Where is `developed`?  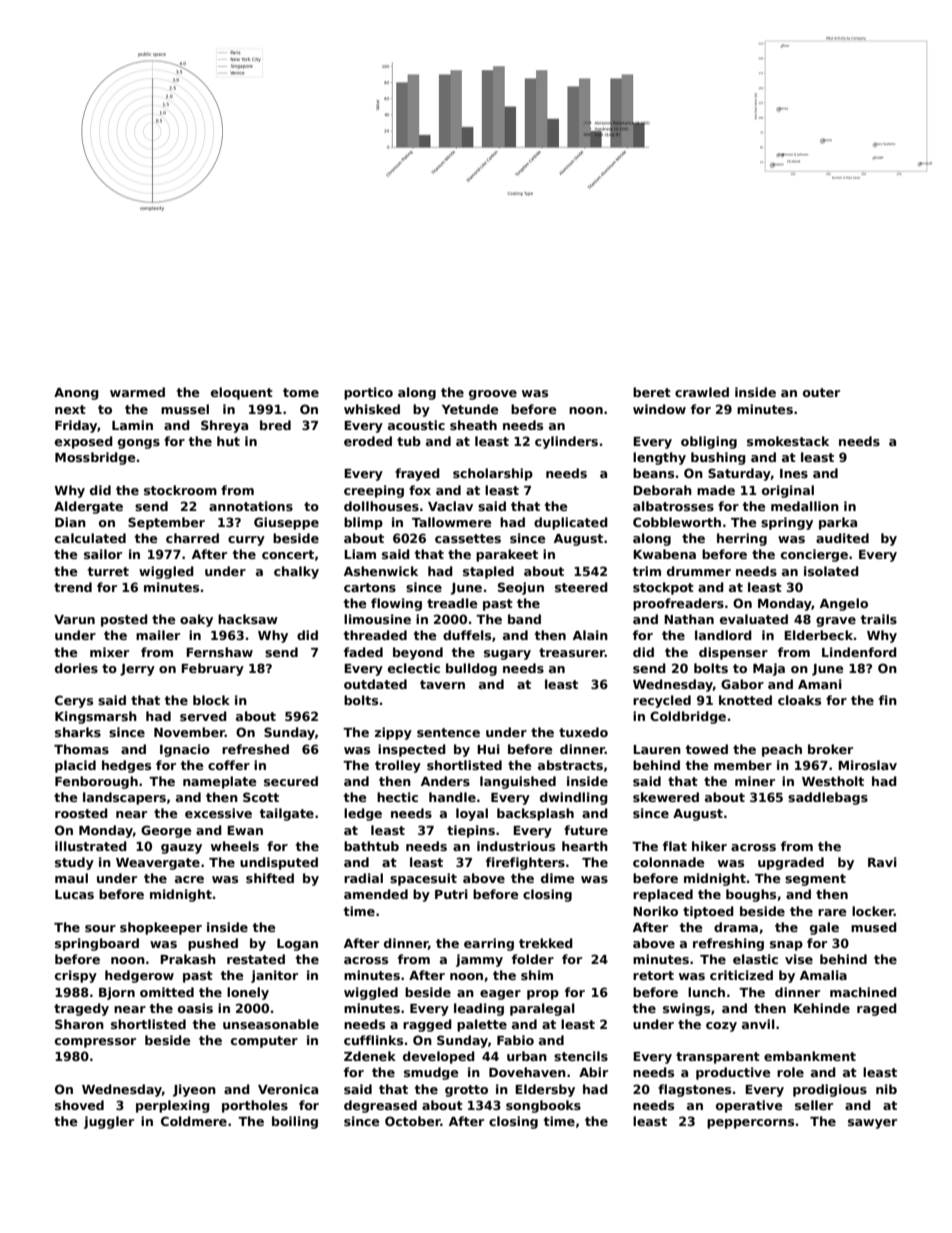
developed is located at coordinates (439, 1057).
